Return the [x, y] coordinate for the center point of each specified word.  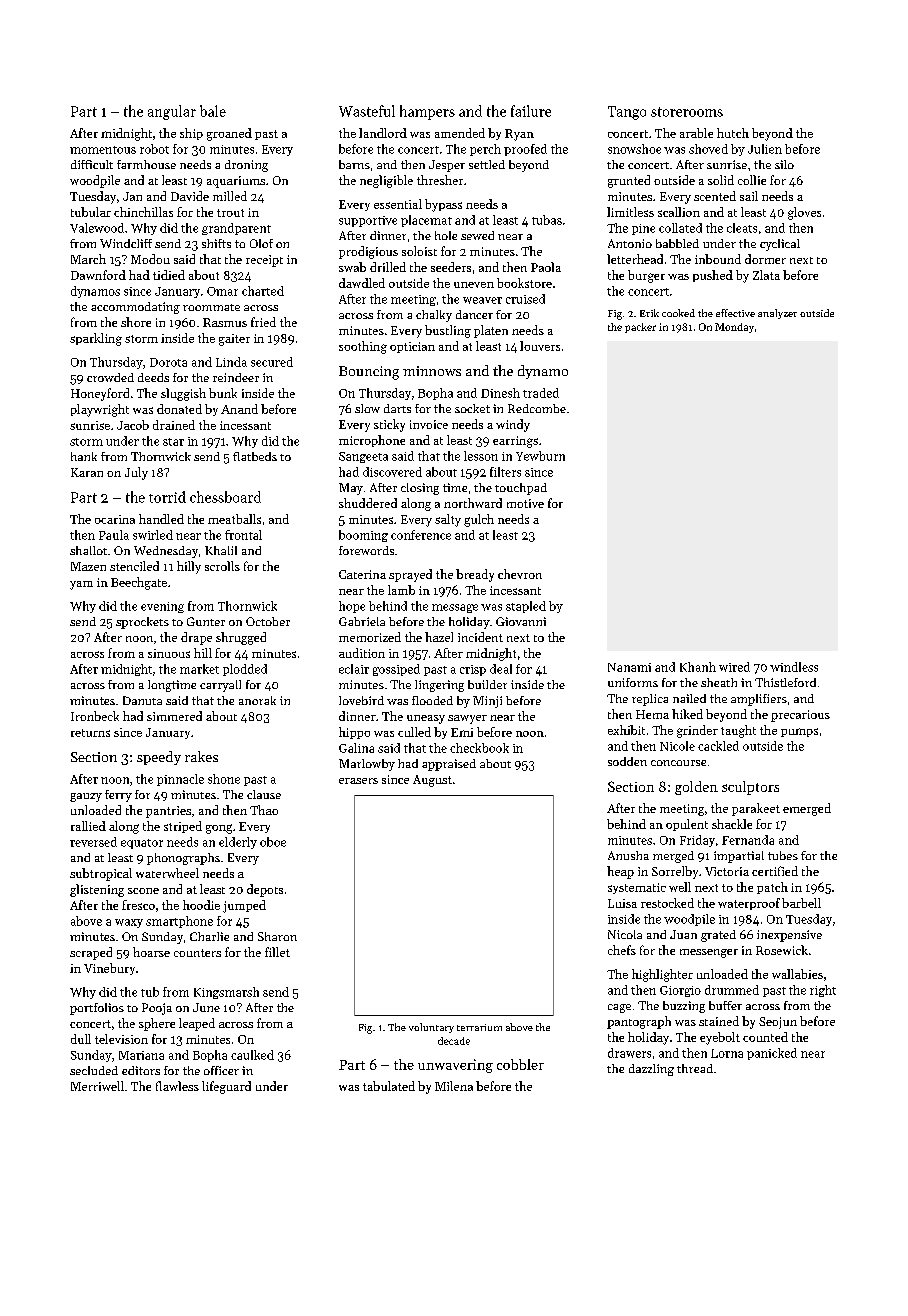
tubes [783, 855]
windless [794, 667]
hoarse [151, 952]
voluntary [431, 1028]
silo [784, 164]
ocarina [115, 519]
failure [531, 111]
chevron [520, 574]
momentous [103, 150]
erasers [358, 781]
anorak [257, 700]
